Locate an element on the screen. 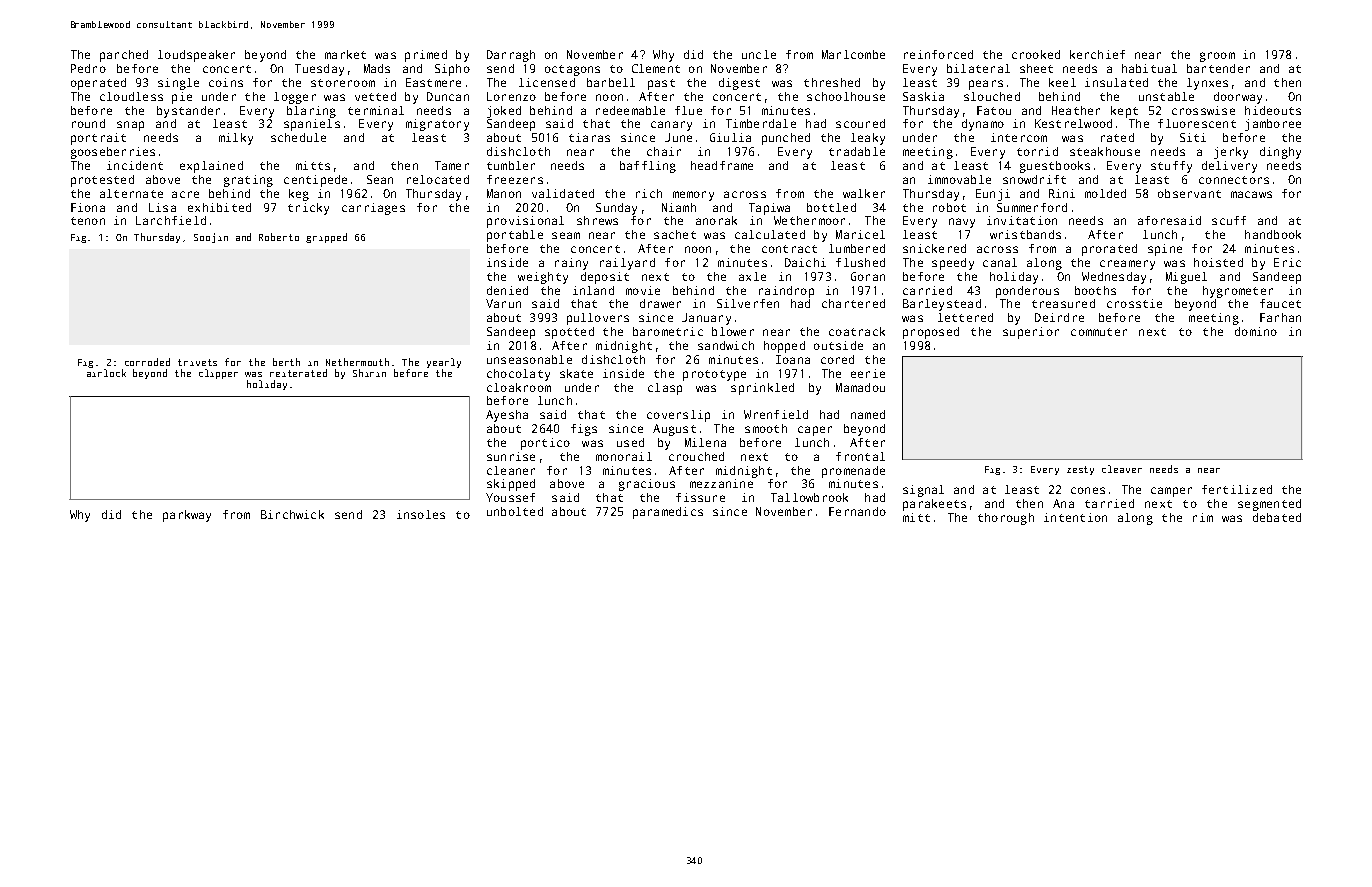  Siti is located at coordinates (1193, 137).
